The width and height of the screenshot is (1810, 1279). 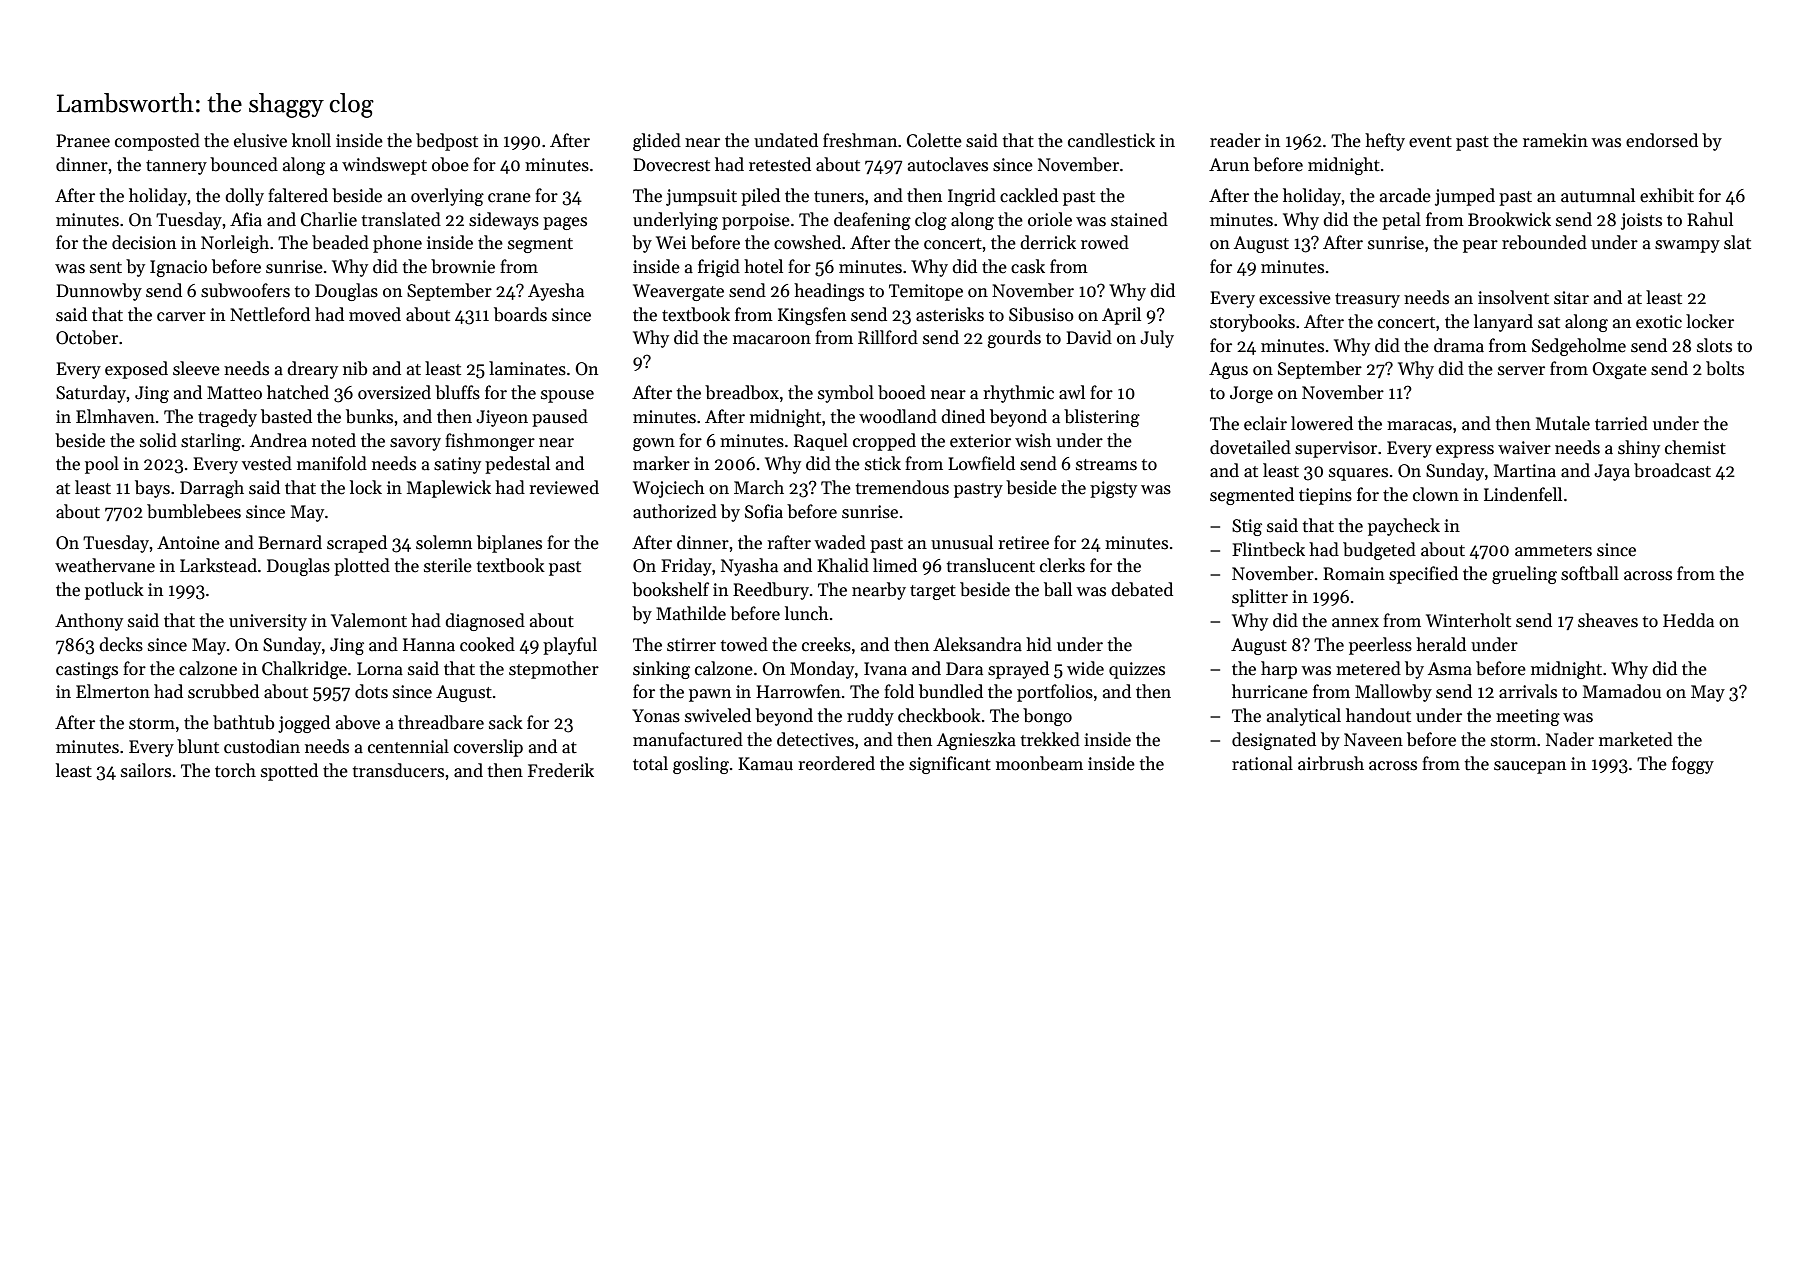 I want to click on hefty, so click(x=1385, y=142).
